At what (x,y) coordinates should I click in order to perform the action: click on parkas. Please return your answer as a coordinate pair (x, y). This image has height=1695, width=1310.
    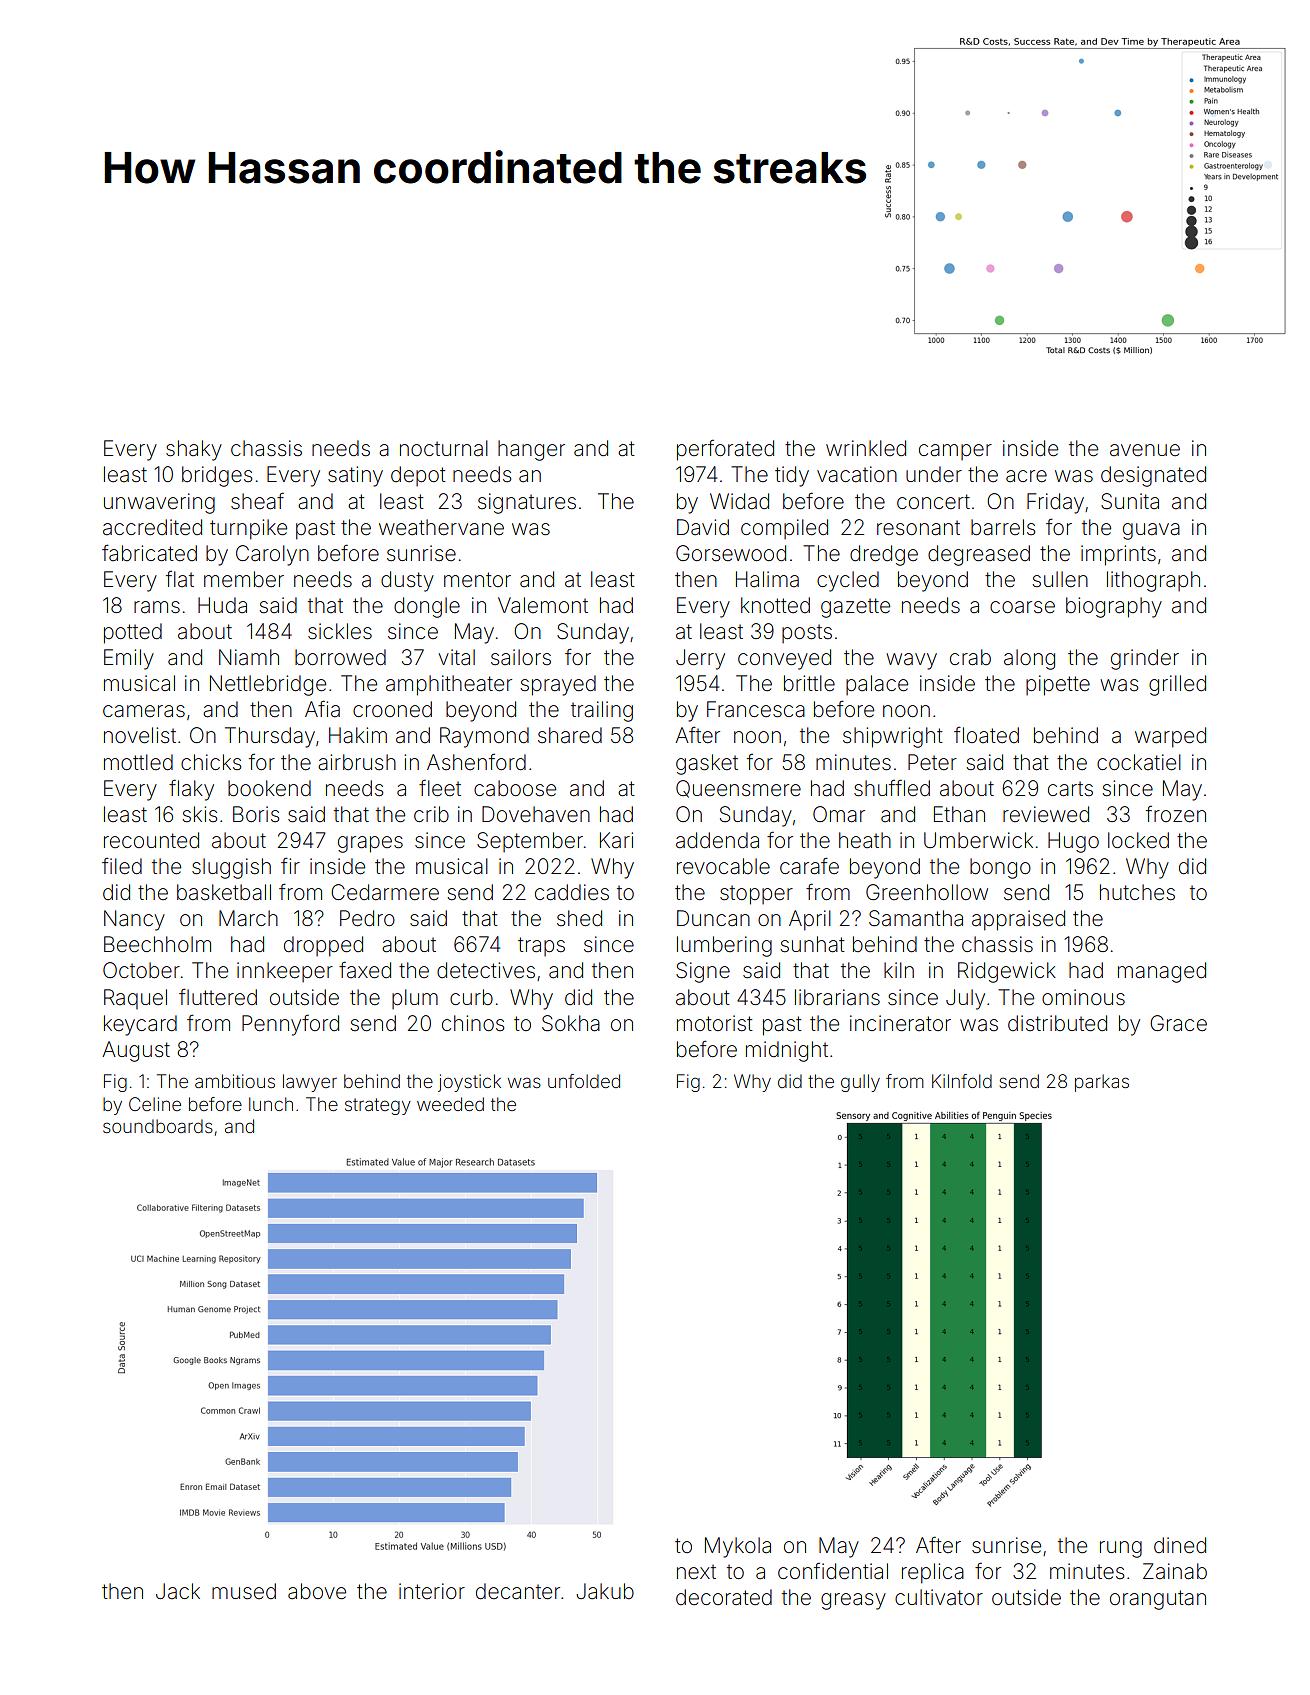
    Looking at the image, I should click on (1102, 1083).
